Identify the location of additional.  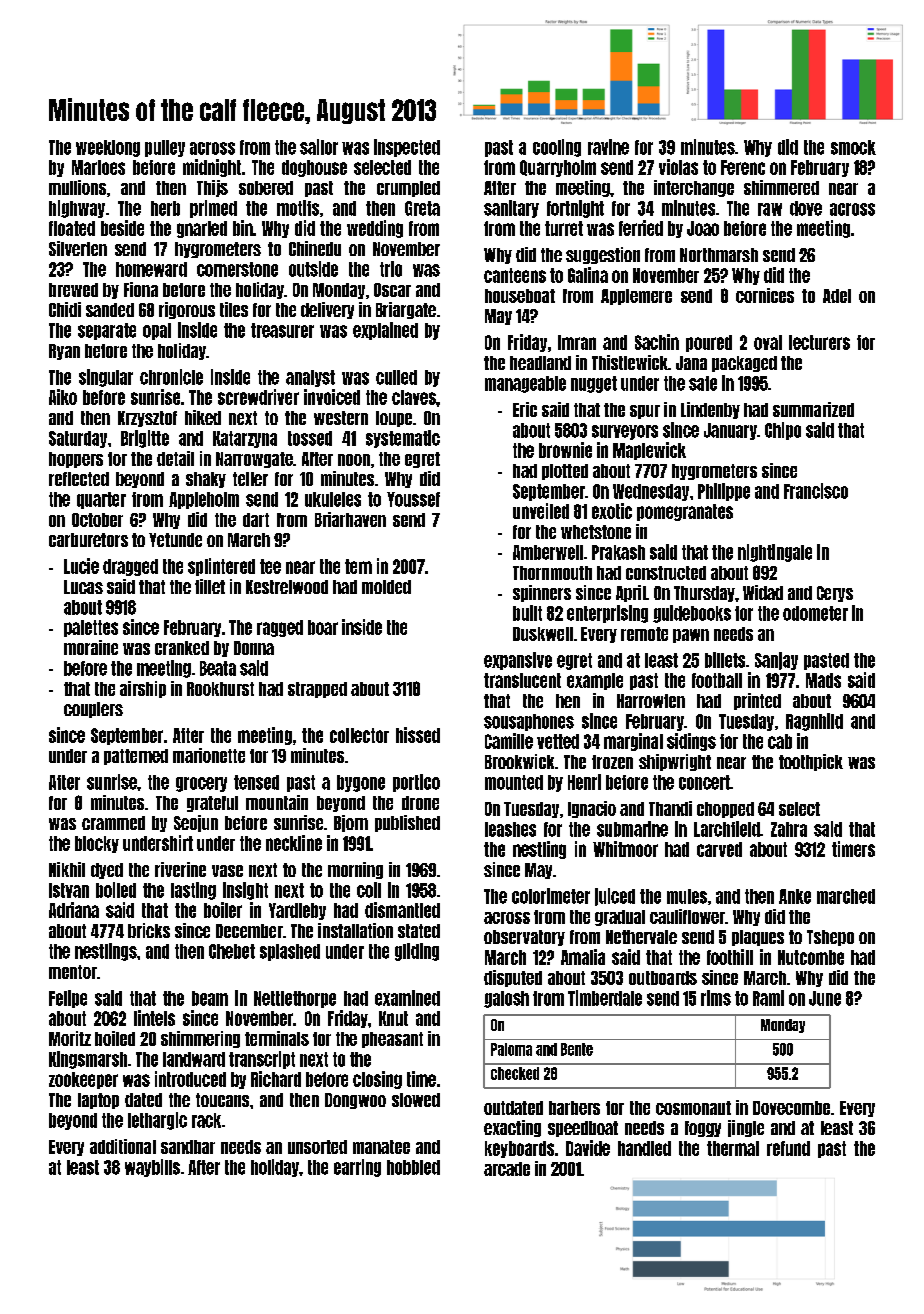
(123, 1146).
